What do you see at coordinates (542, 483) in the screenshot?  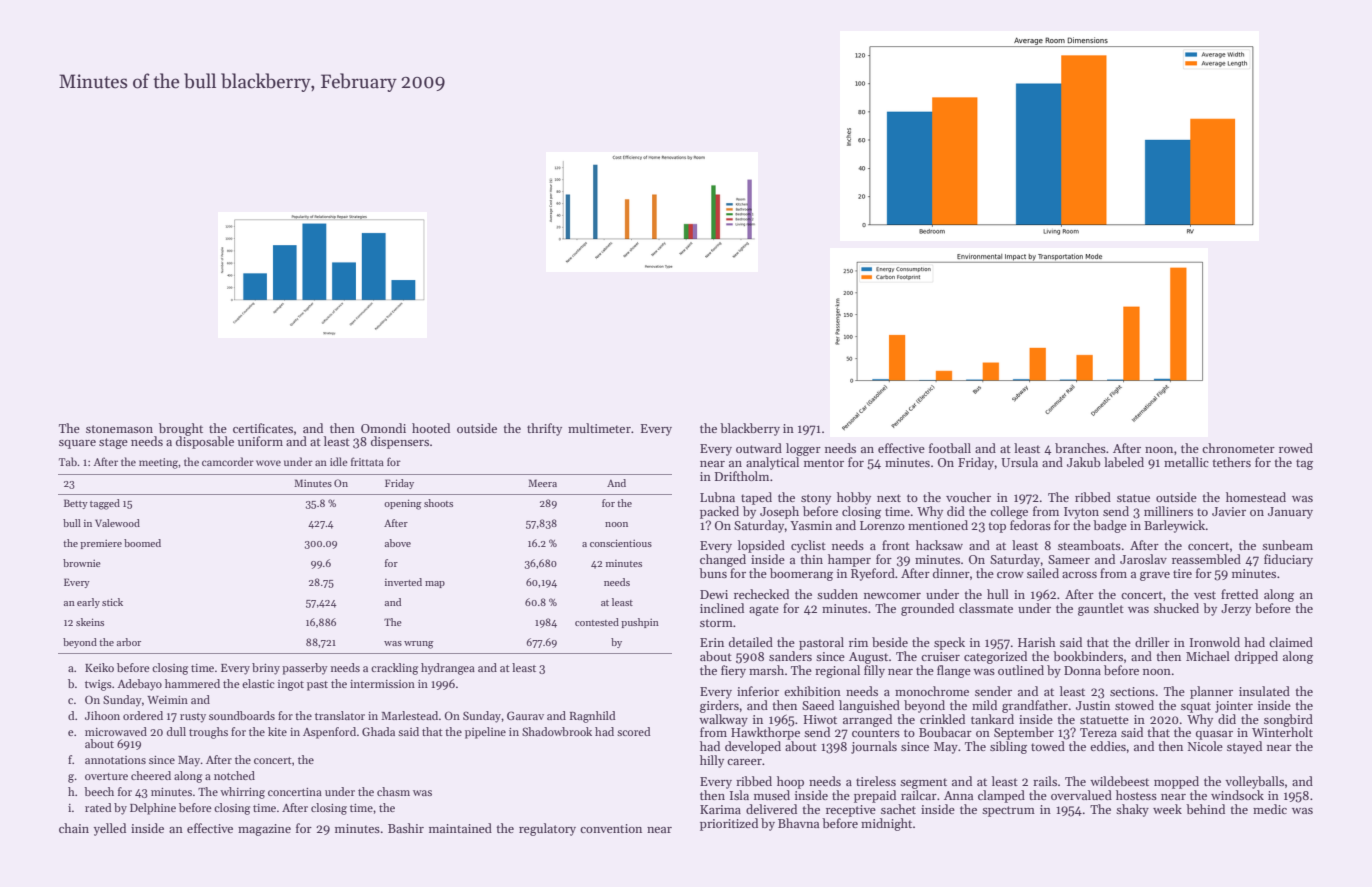 I see `Meera` at bounding box center [542, 483].
